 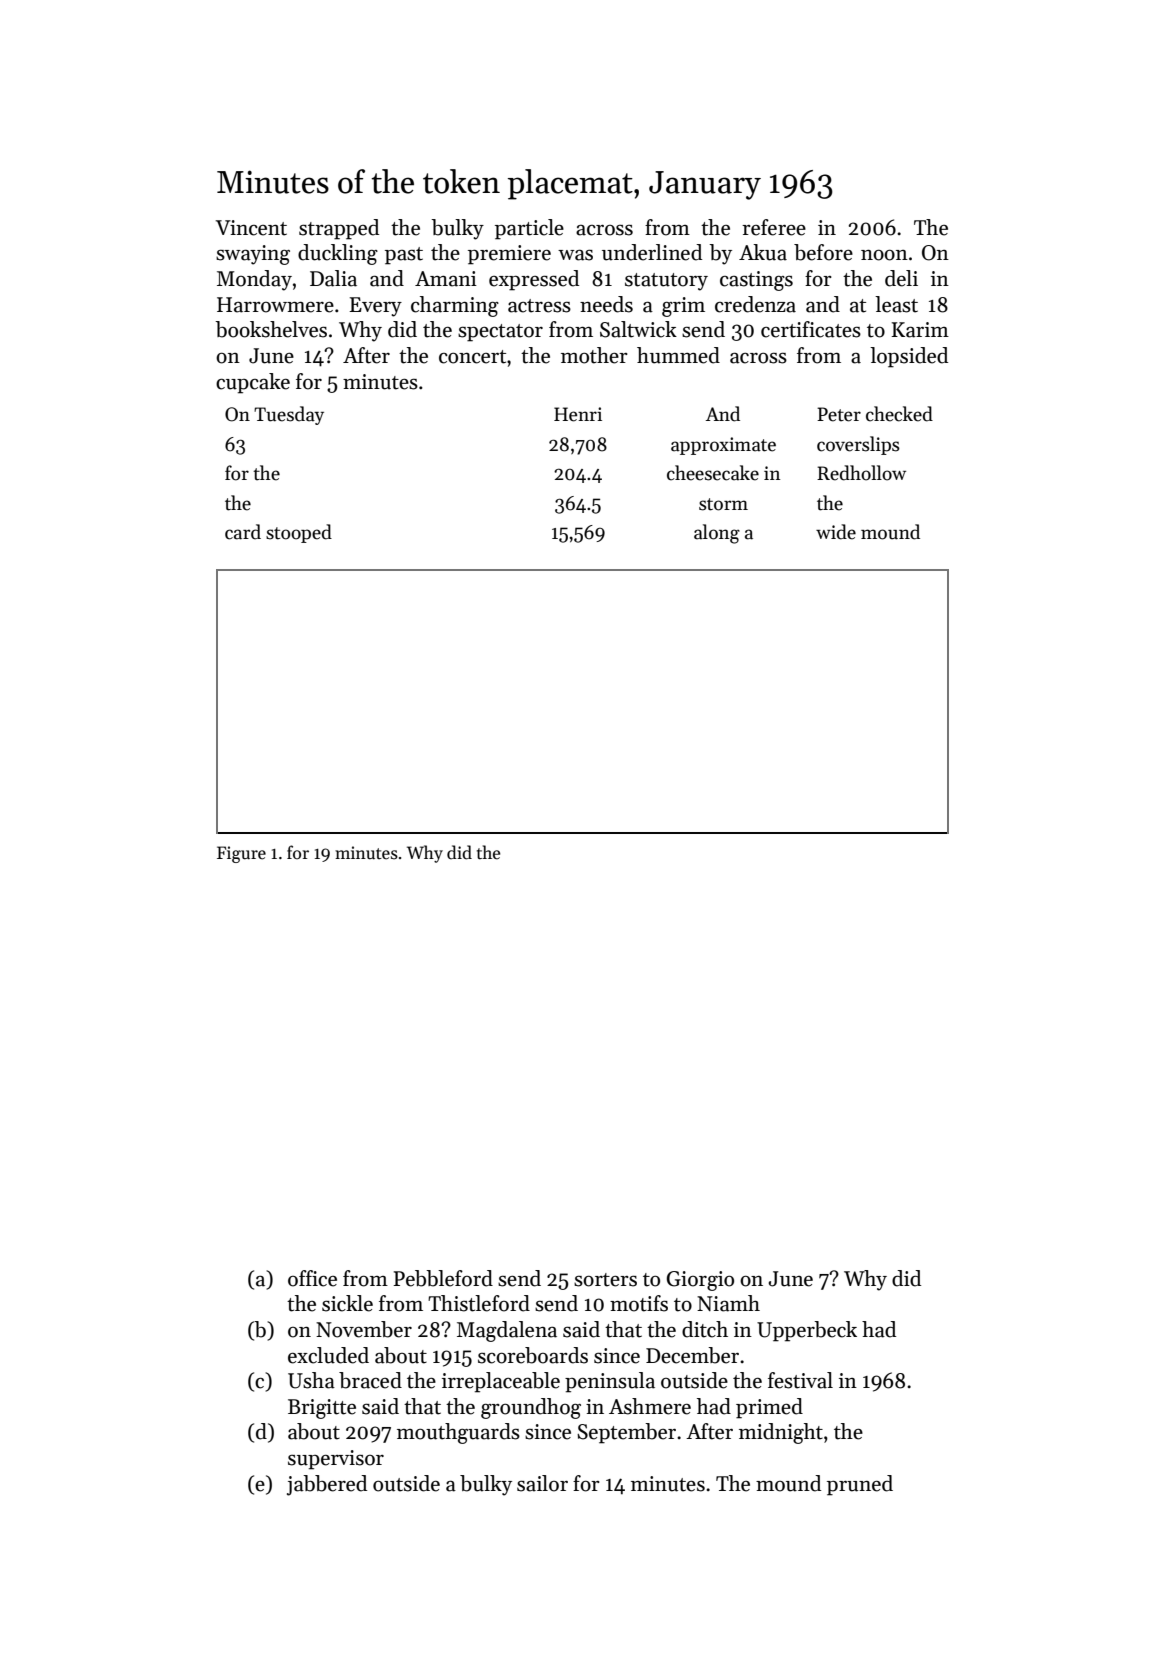 What do you see at coordinates (860, 1485) in the image?
I see `pruned` at bounding box center [860, 1485].
